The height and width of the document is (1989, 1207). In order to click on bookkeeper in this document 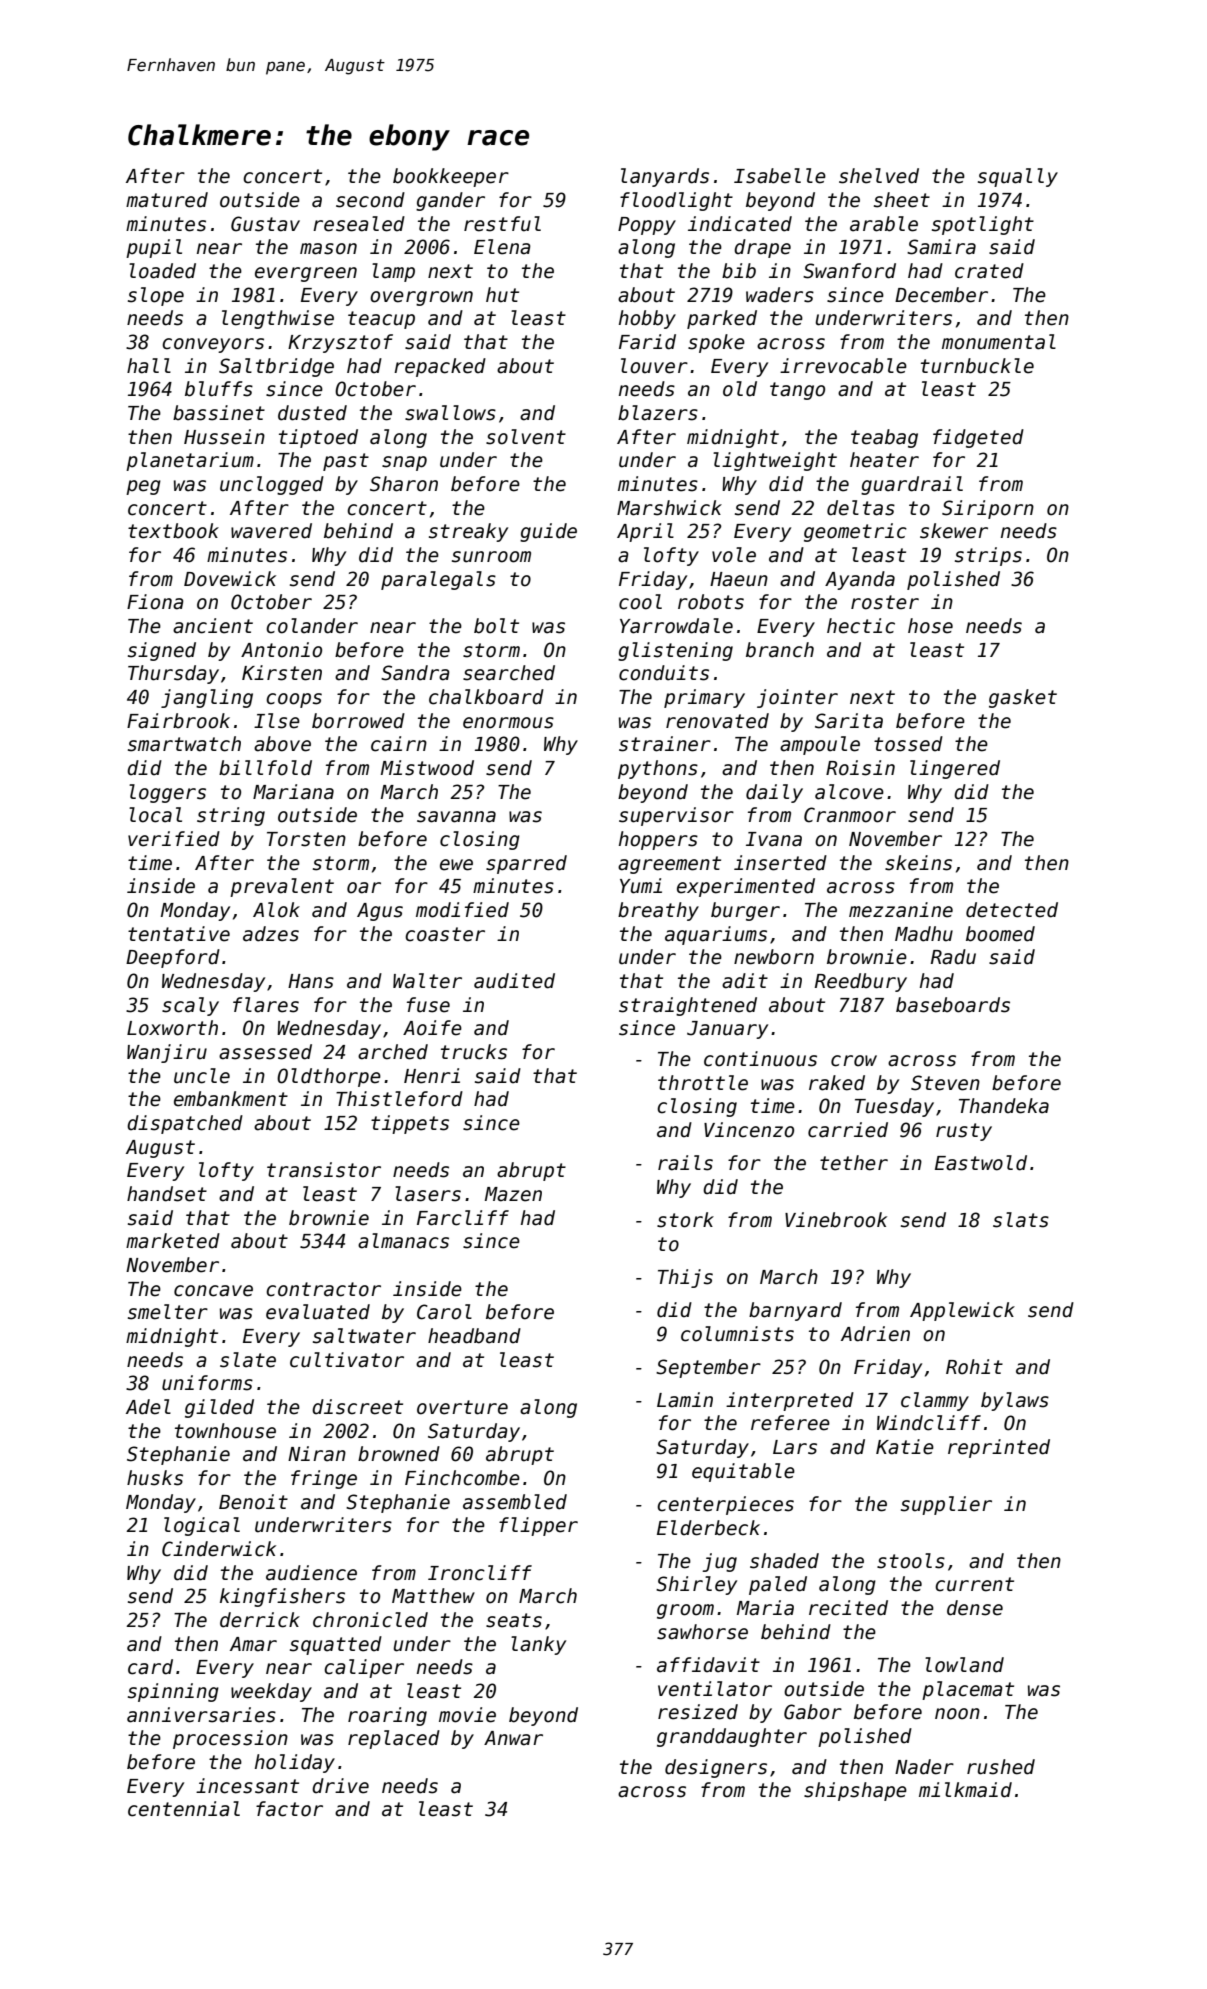, I will do `click(451, 177)`.
